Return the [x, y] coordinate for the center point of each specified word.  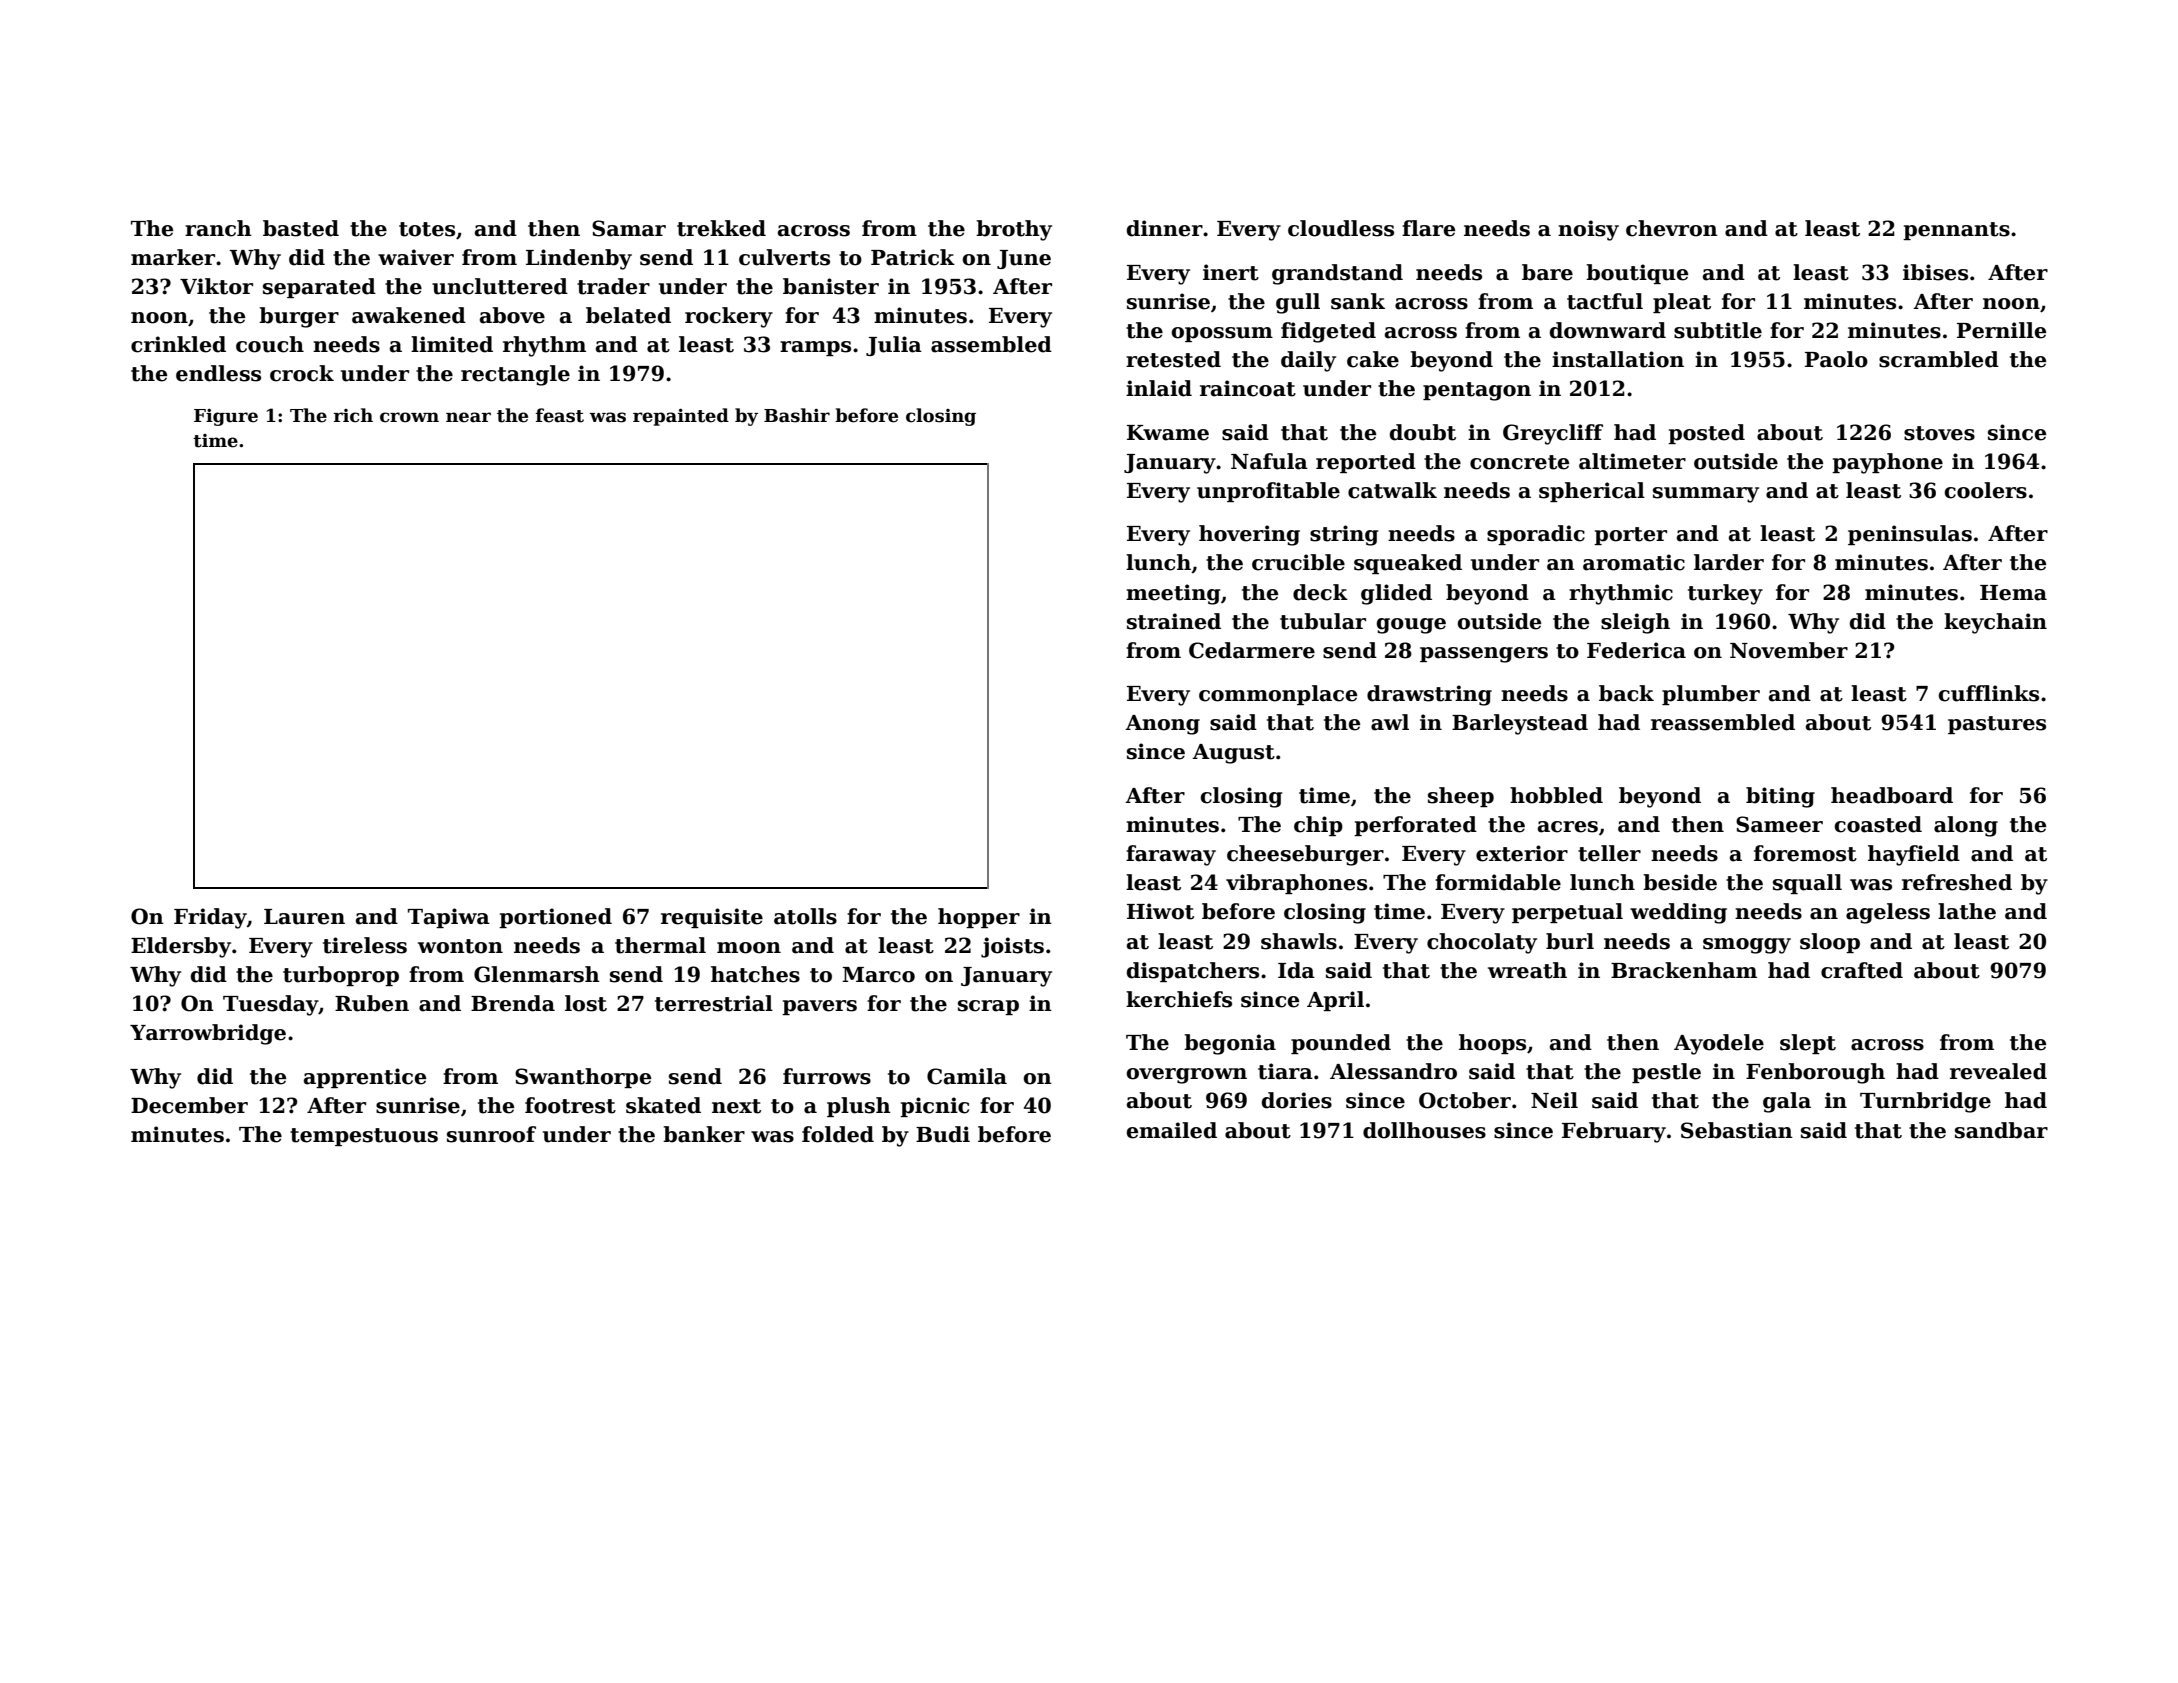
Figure [226, 417]
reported [1366, 463]
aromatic [1634, 562]
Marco [879, 975]
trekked [721, 228]
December [189, 1105]
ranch [218, 228]
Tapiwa [449, 918]
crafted [1862, 970]
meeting [1173, 594]
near [468, 417]
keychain [1995, 623]
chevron [1672, 228]
